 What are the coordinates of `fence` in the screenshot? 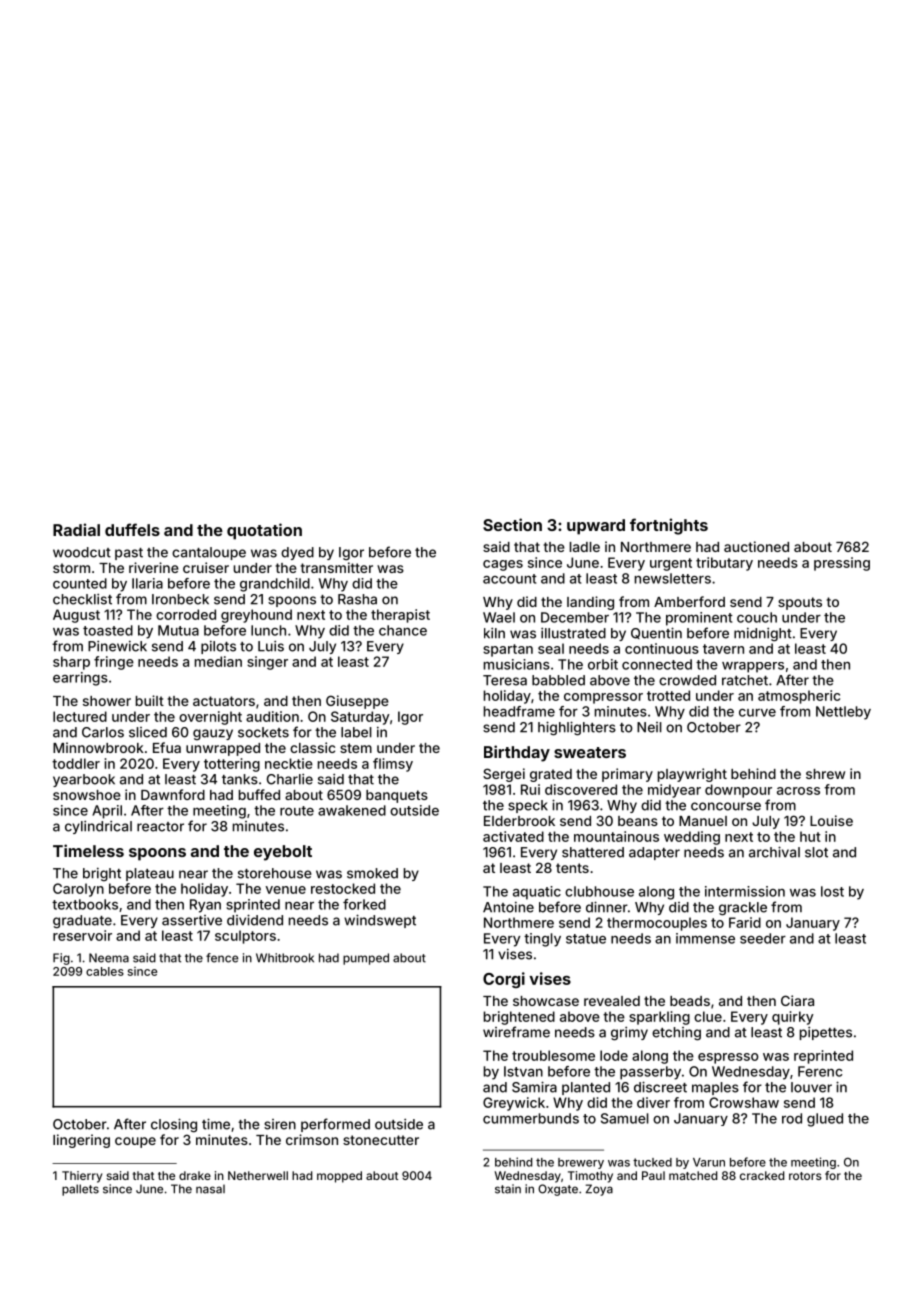 It's located at (222, 958).
